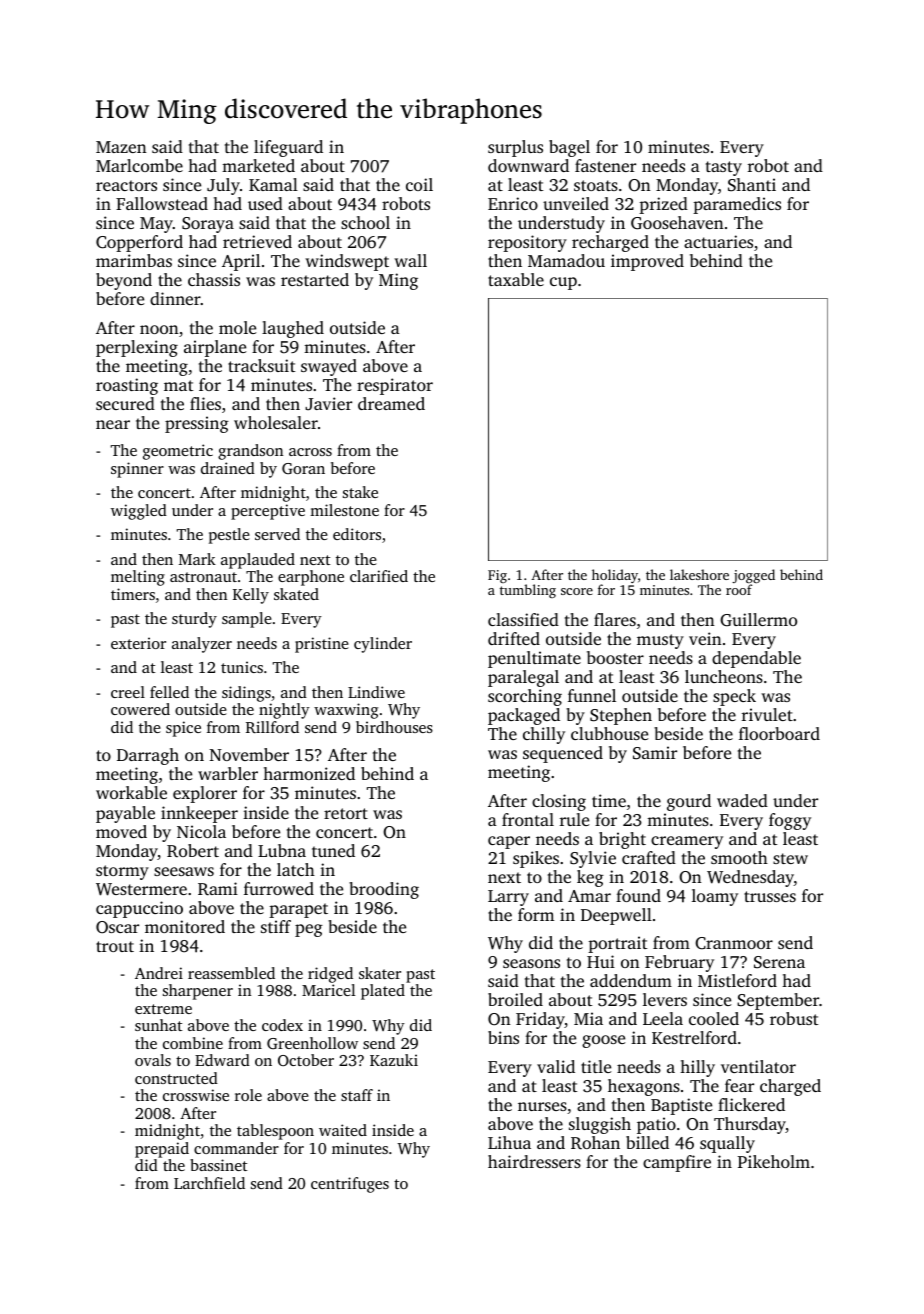  I want to click on bagel, so click(569, 148).
